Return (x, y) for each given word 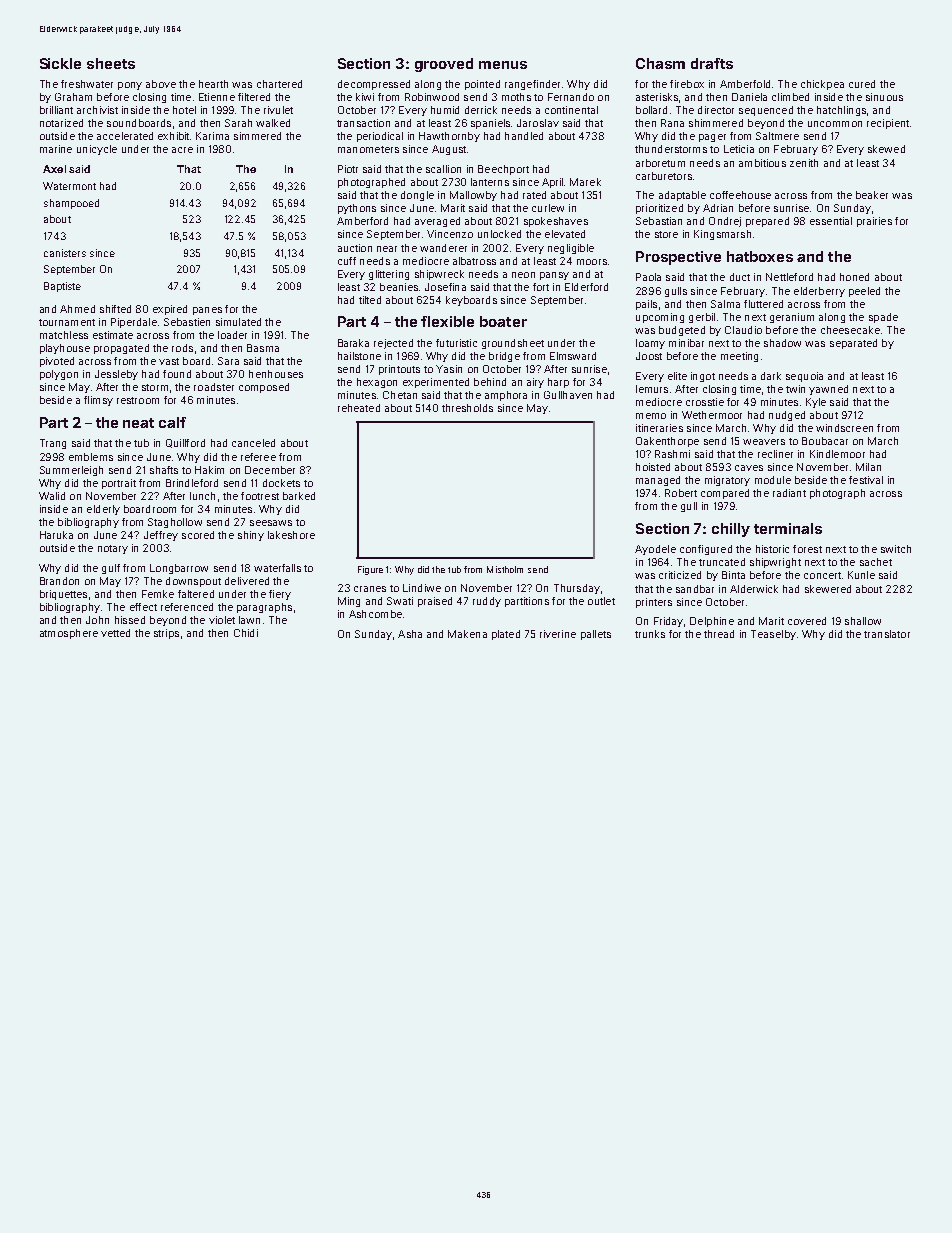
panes (207, 311)
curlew (548, 208)
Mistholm (505, 569)
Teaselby (773, 635)
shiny (251, 536)
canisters (65, 253)
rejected (393, 344)
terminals (788, 528)
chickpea (822, 85)
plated (506, 635)
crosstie (705, 402)
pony (130, 86)
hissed (130, 620)
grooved (444, 65)
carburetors (664, 176)
